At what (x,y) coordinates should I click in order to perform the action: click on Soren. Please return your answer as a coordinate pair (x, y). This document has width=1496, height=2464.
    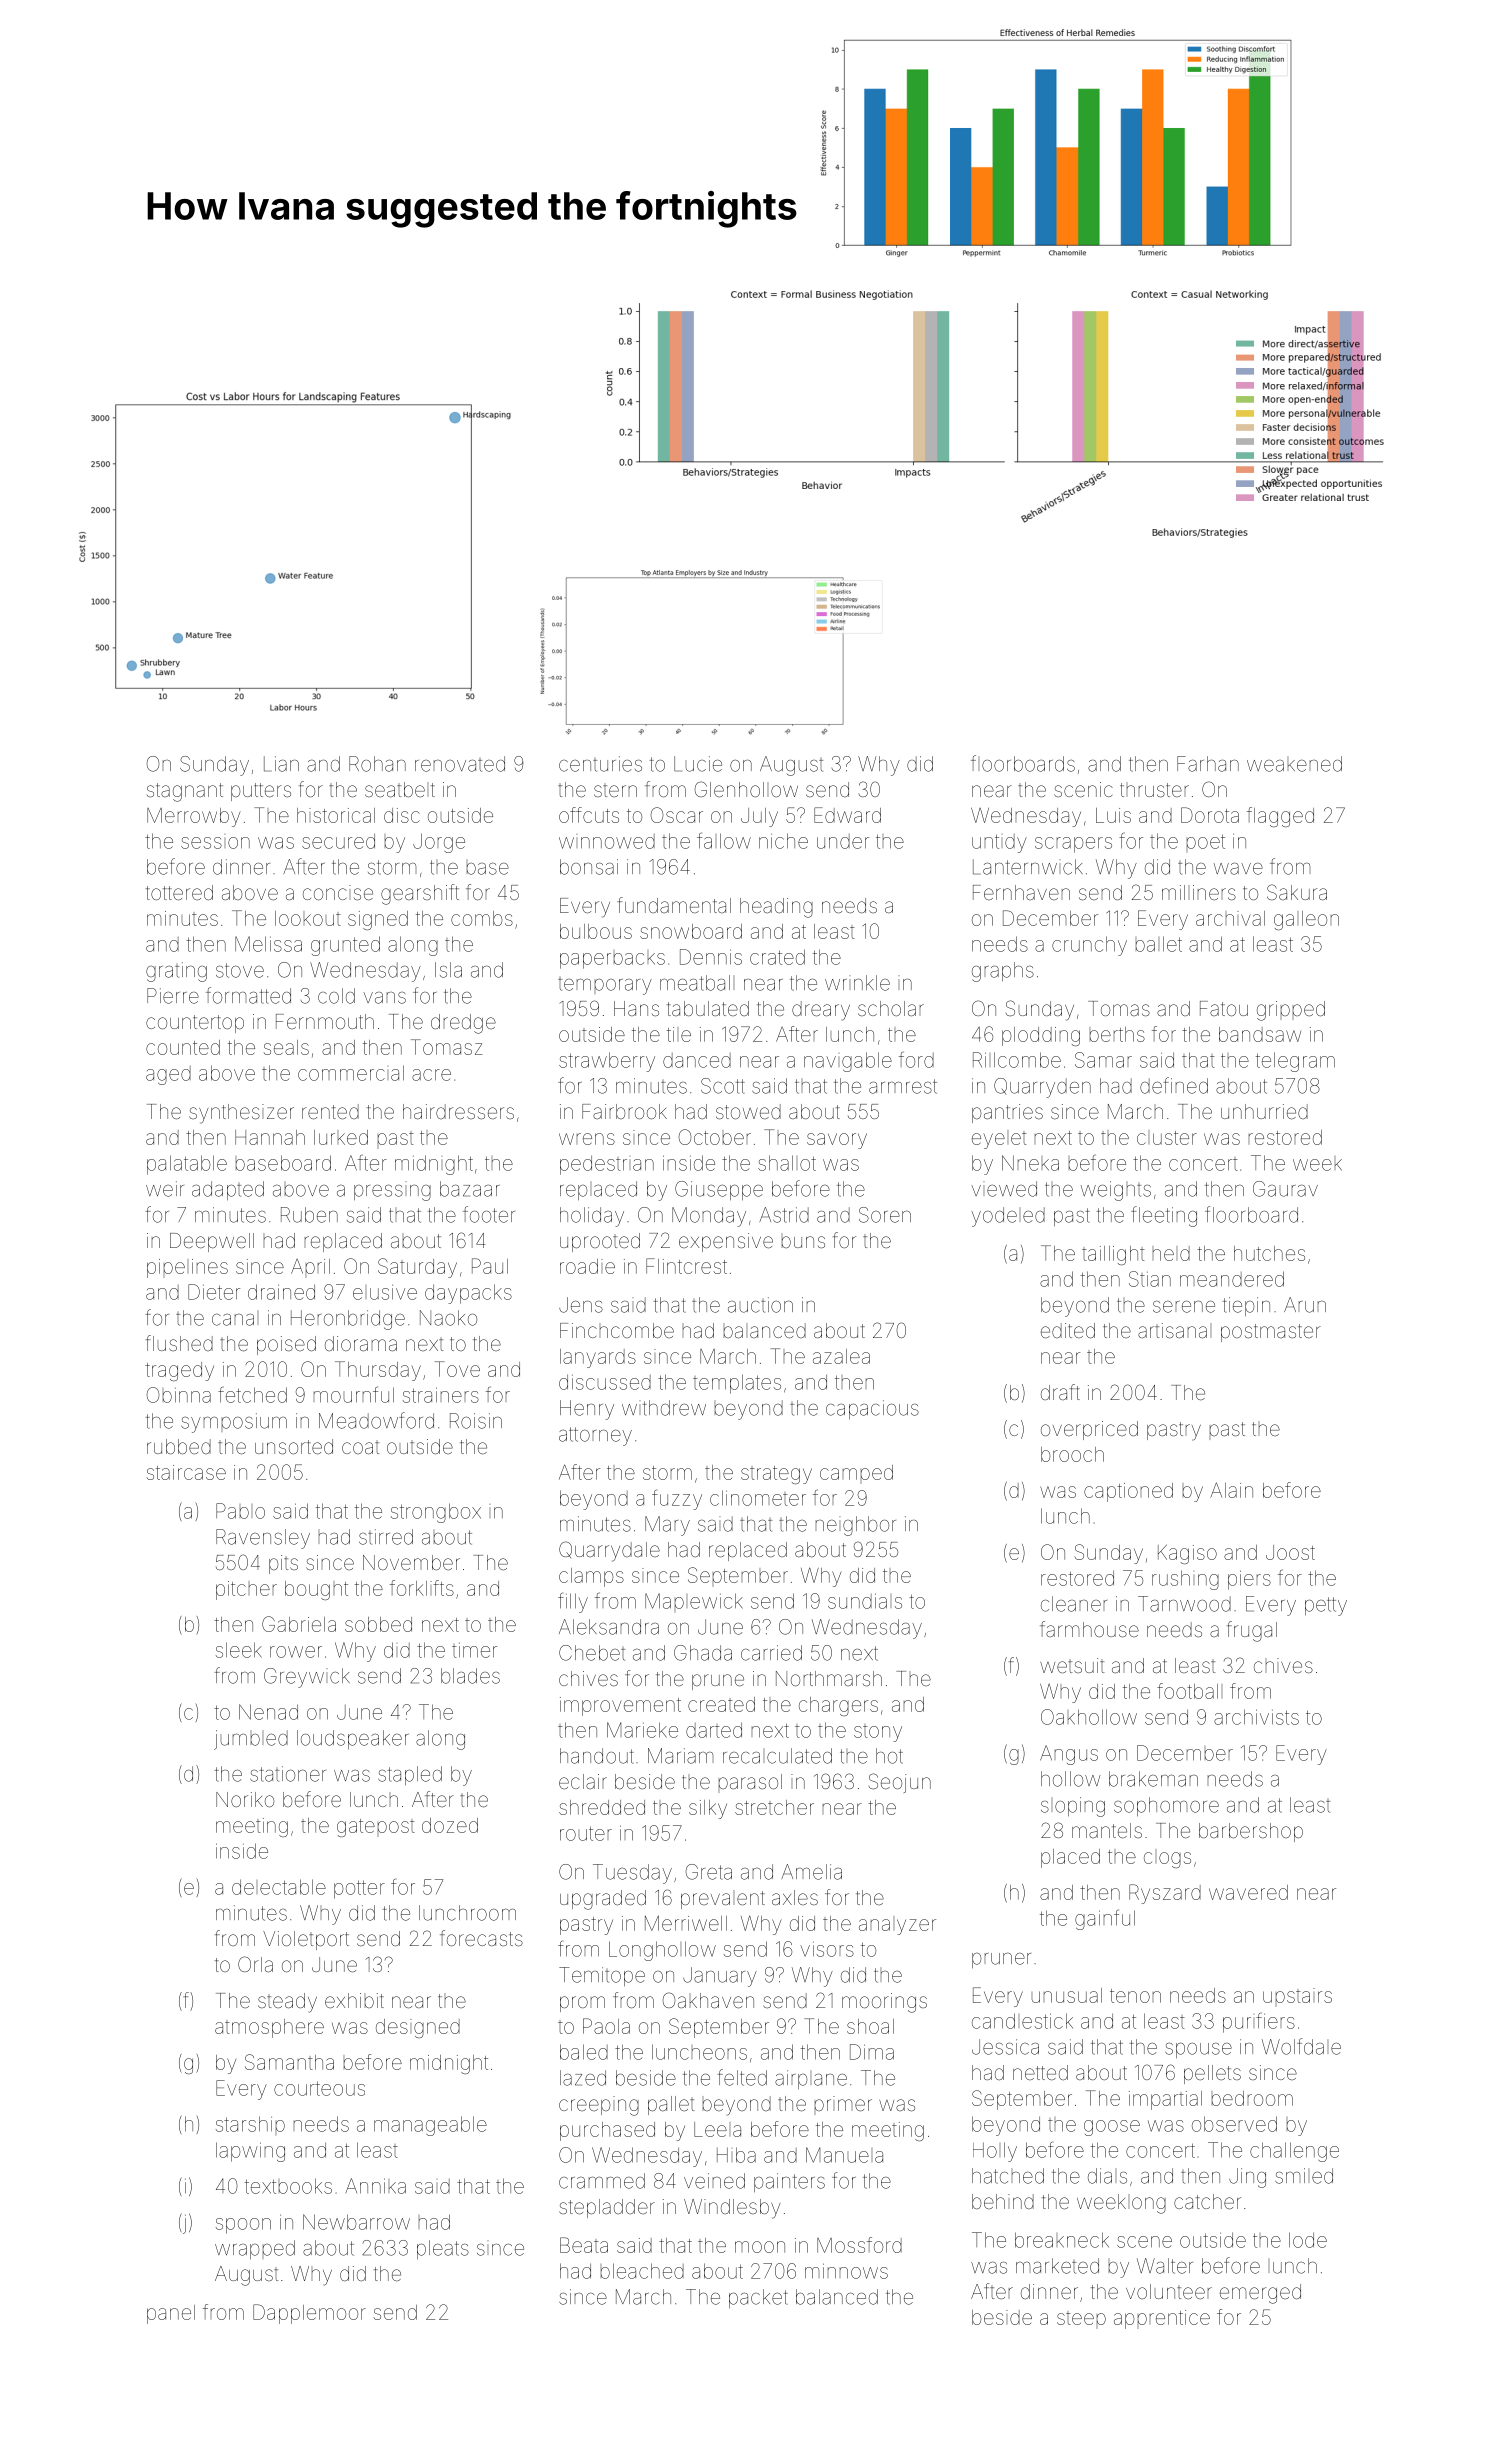
    Looking at the image, I should click on (885, 1215).
